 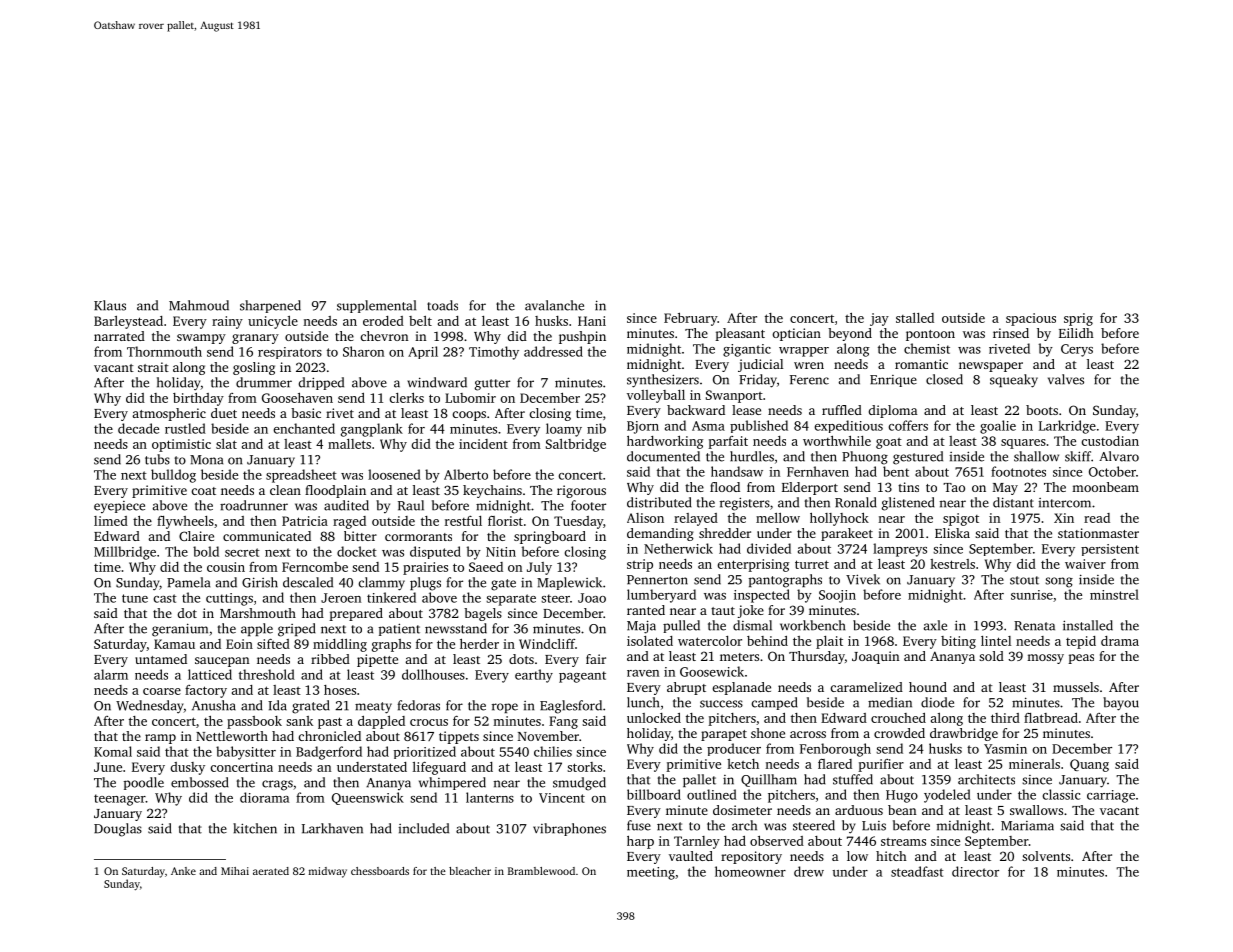 I want to click on hound, so click(x=928, y=687).
